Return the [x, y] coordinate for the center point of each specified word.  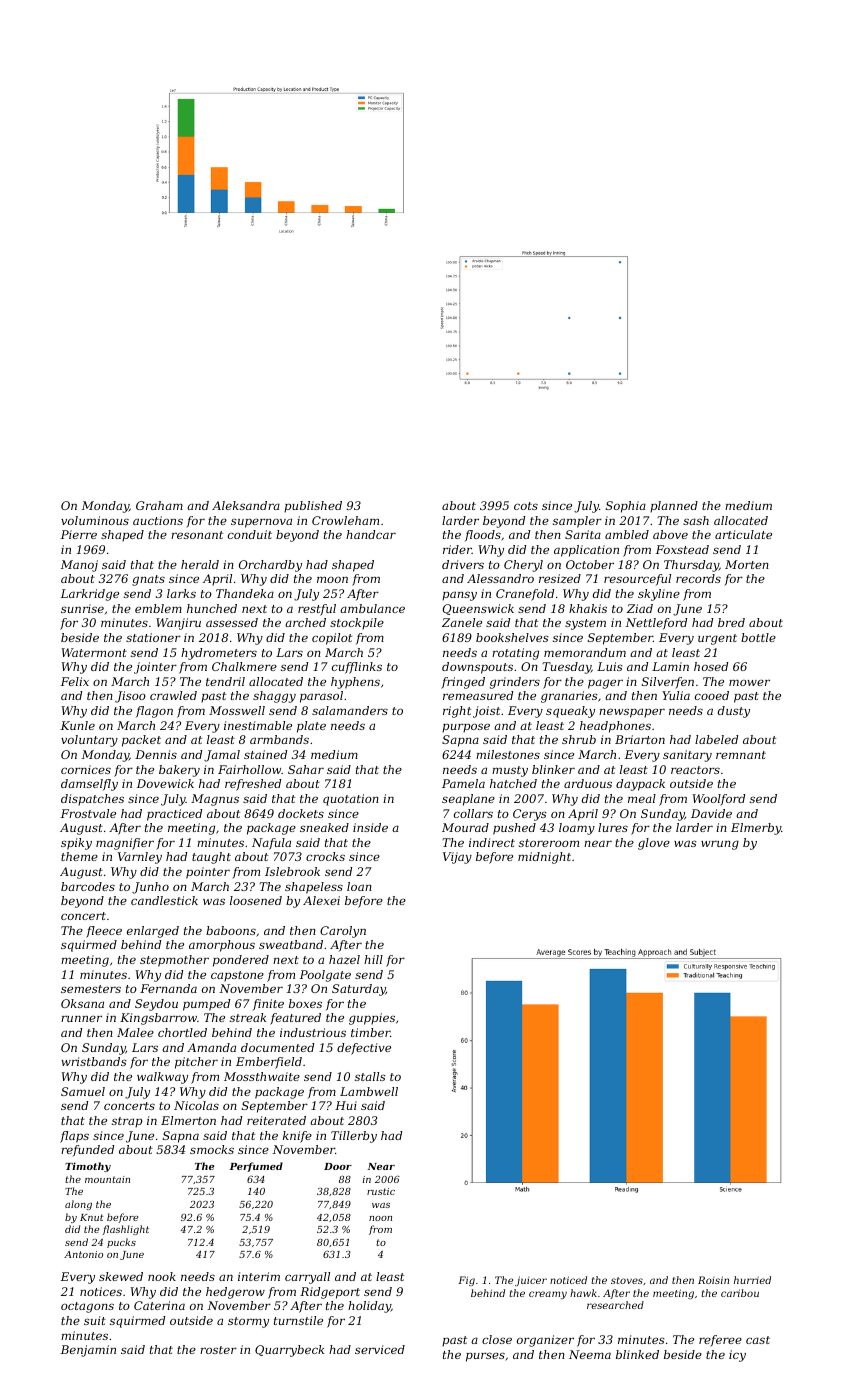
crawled [173, 695]
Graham [159, 505]
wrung [720, 845]
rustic [381, 1191]
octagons [87, 1307]
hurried [752, 1280]
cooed [712, 695]
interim [259, 1276]
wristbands [94, 1061]
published [313, 507]
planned [674, 507]
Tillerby [354, 1137]
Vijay [457, 858]
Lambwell [369, 1091]
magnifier [125, 844]
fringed [463, 683]
